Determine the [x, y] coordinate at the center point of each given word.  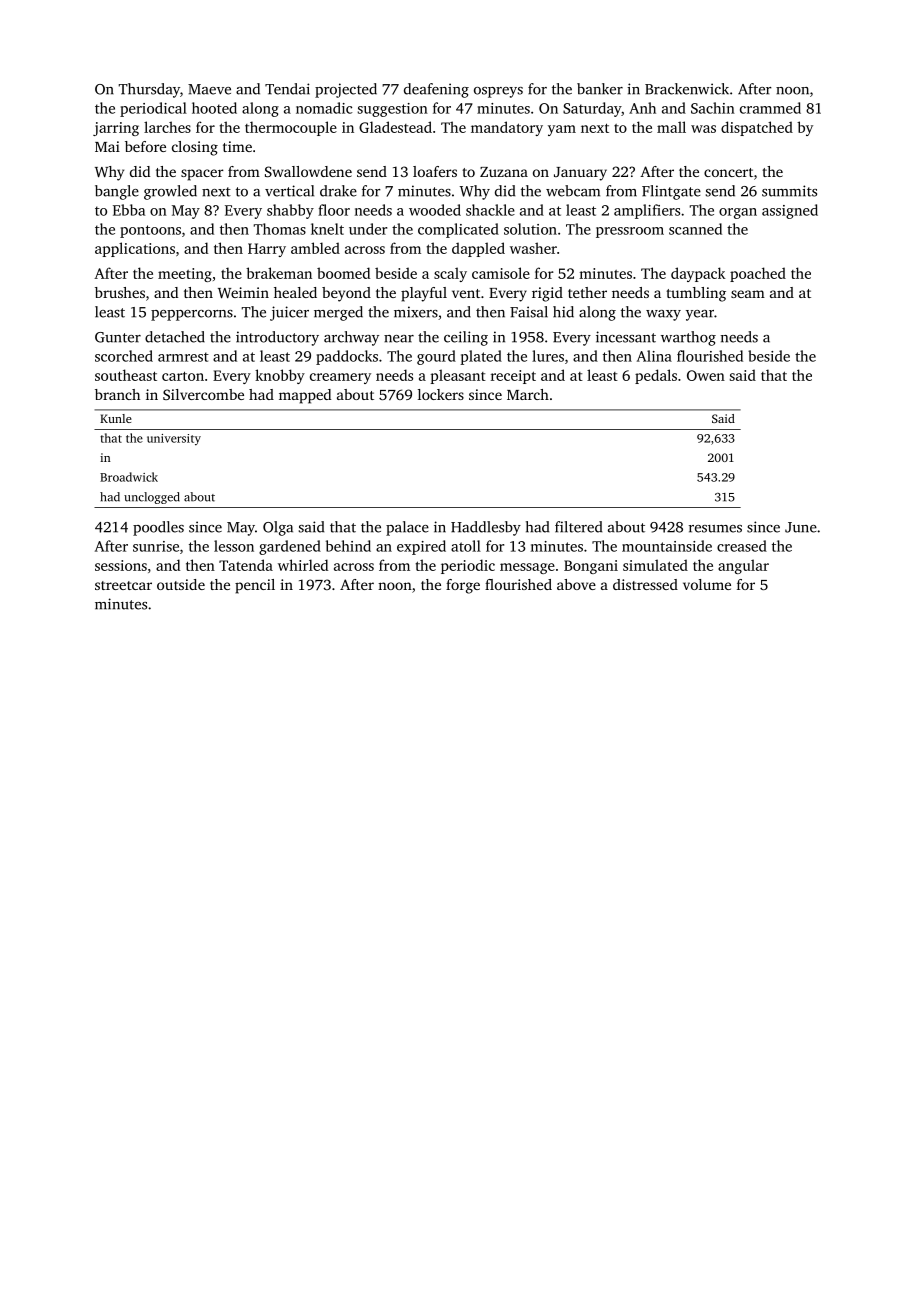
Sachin [713, 108]
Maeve [209, 89]
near [399, 339]
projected [346, 90]
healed [295, 292]
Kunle [116, 418]
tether [587, 292]
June [801, 527]
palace [407, 528]
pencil [255, 586]
